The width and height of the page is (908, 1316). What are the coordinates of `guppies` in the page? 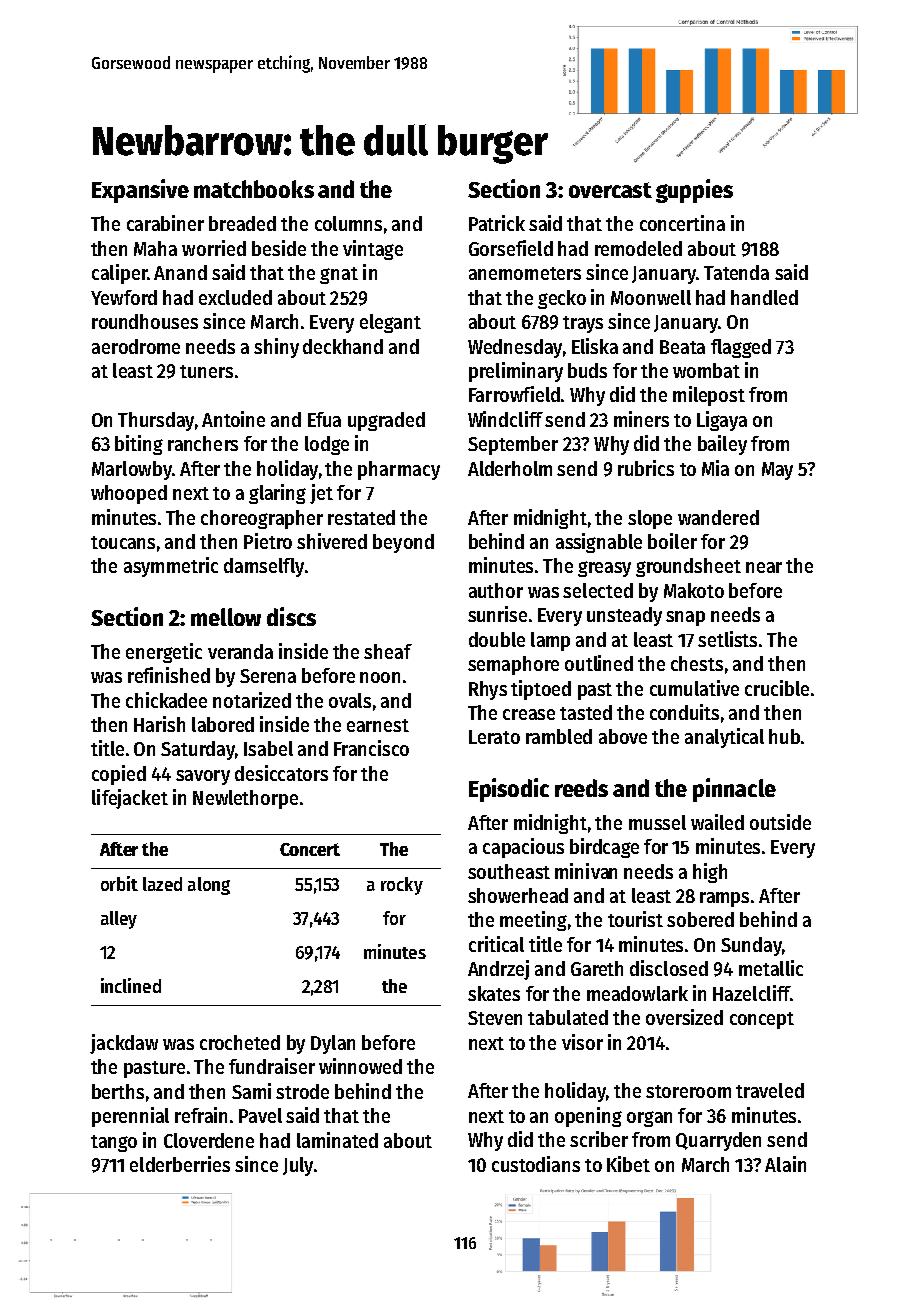 It's located at (694, 191).
